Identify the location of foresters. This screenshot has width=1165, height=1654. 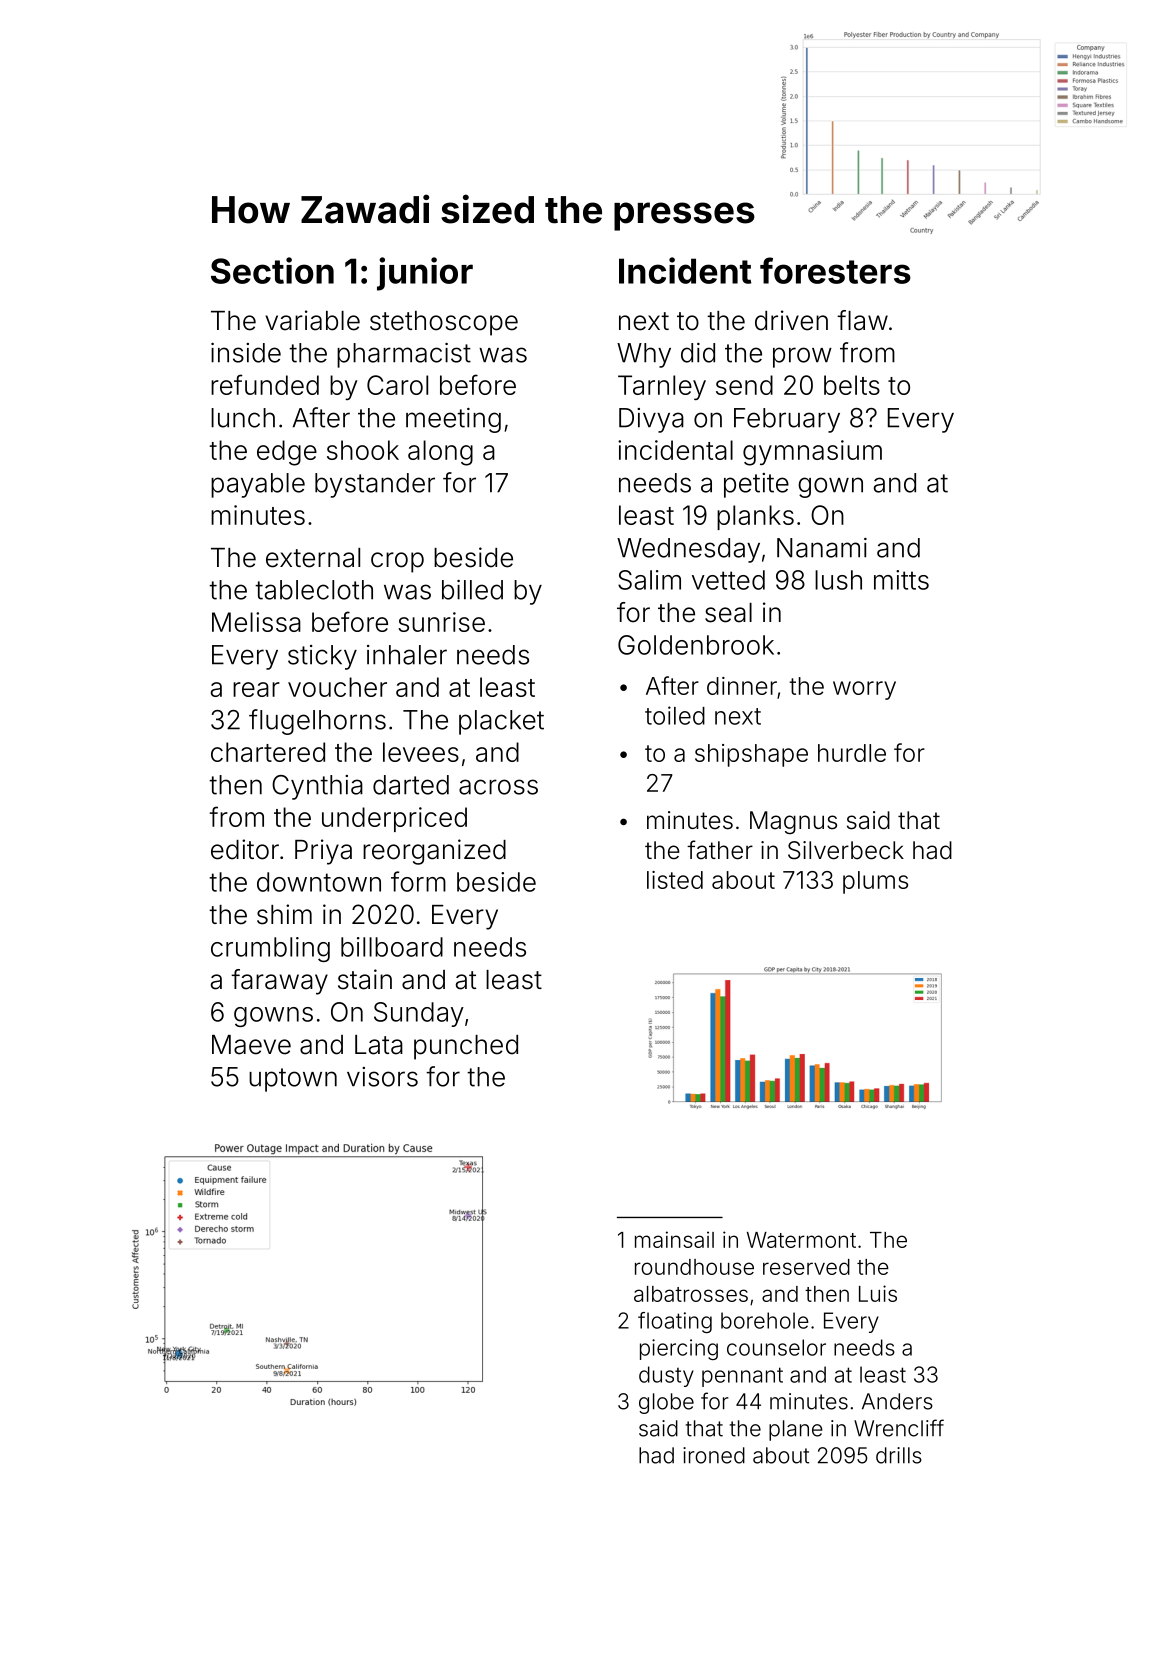
(835, 270).
